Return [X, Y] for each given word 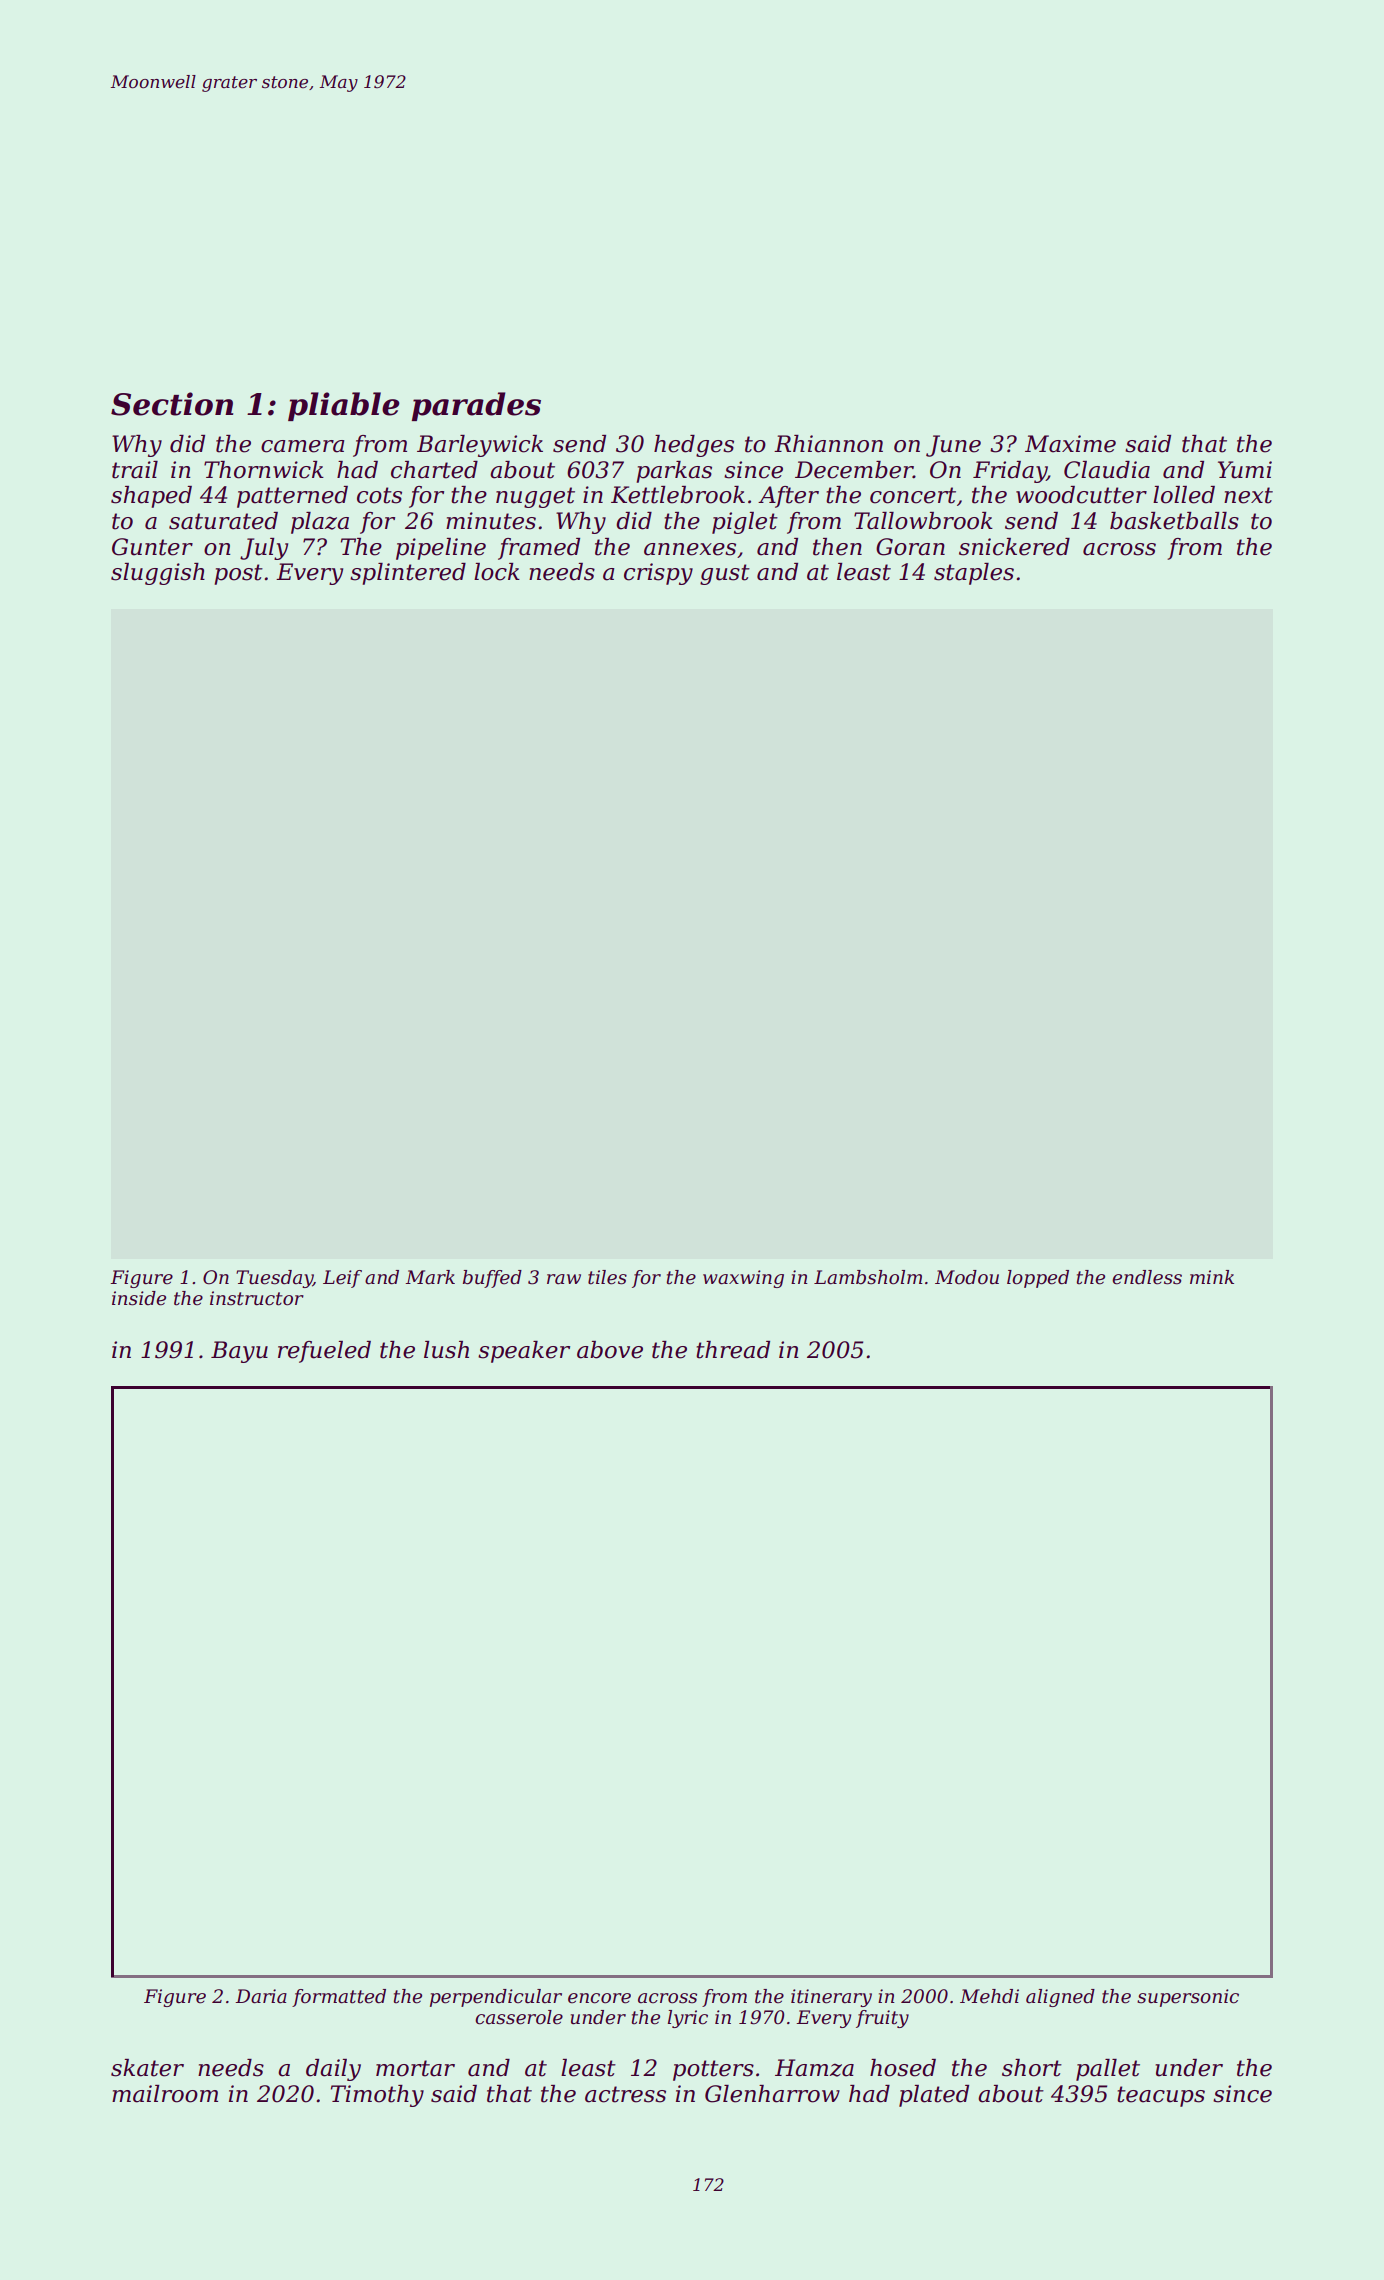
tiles [607, 1277]
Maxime [1070, 444]
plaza [320, 523]
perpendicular [496, 1998]
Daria [261, 1996]
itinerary [831, 1998]
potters [713, 2070]
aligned [1060, 1998]
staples [974, 574]
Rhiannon [828, 444]
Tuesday [274, 1279]
